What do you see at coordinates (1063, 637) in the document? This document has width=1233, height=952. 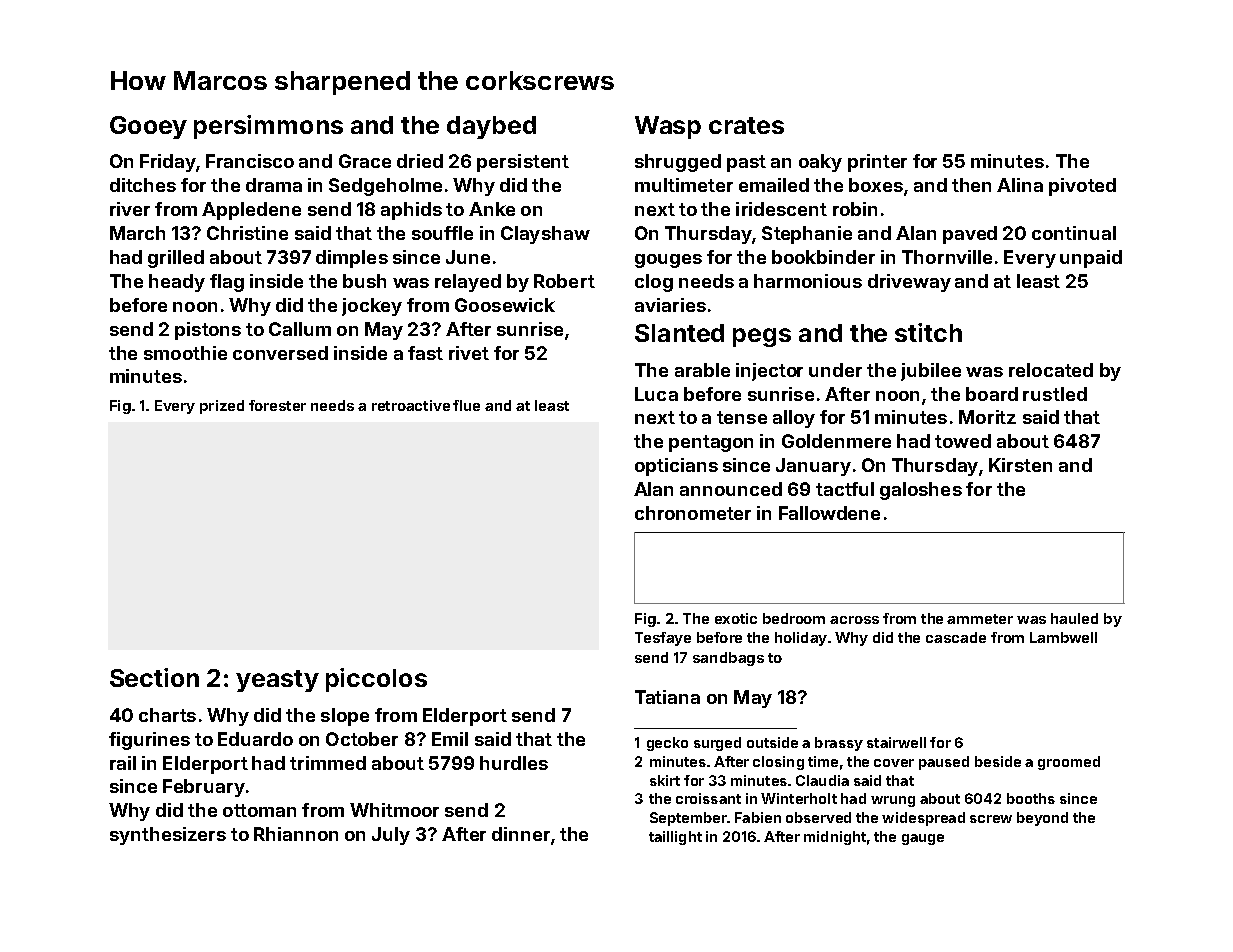 I see `Lambwell` at bounding box center [1063, 637].
